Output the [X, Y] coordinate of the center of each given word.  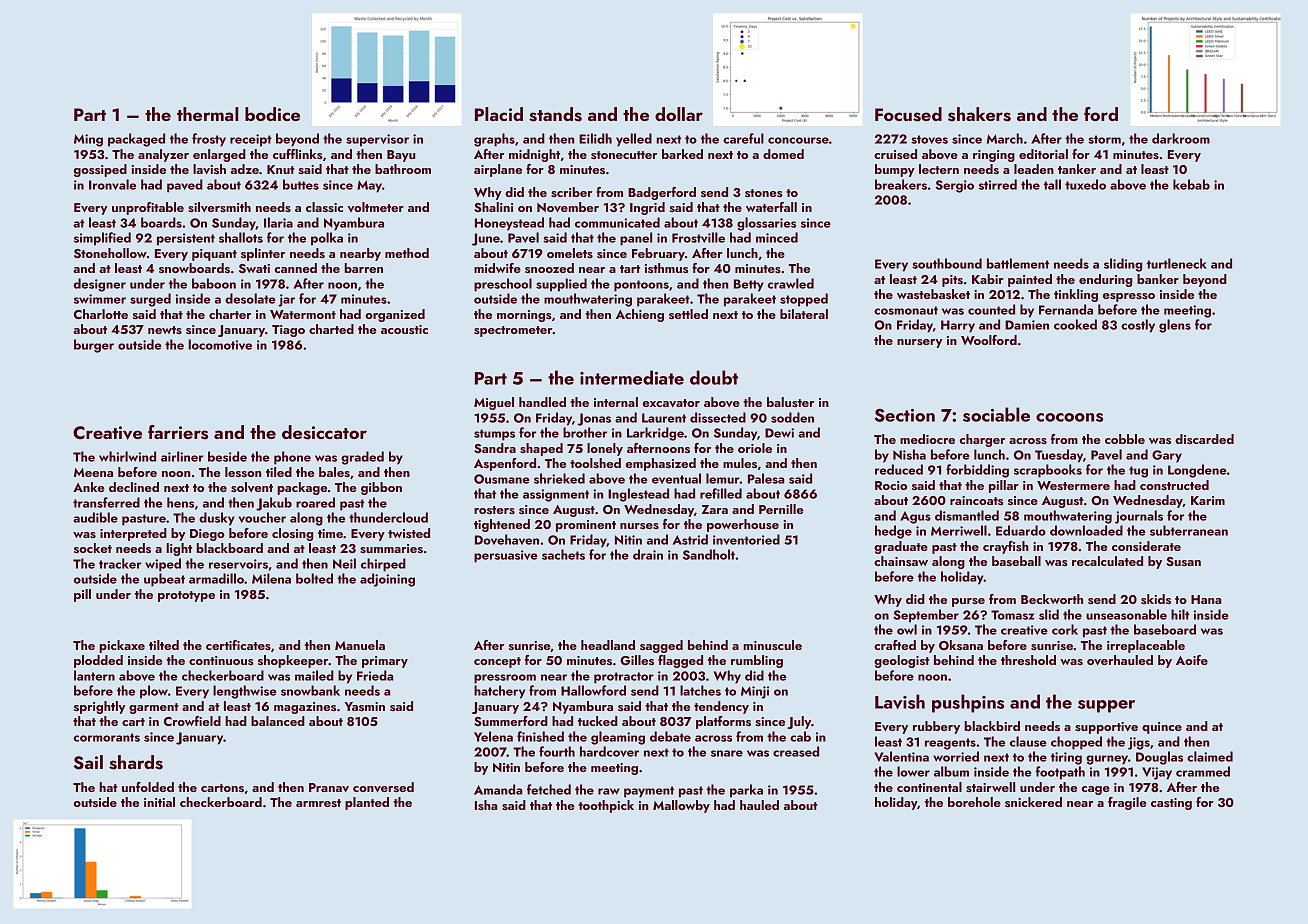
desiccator [324, 432]
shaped [541, 449]
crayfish [1006, 547]
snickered [1033, 802]
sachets [563, 554]
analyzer [163, 155]
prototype [186, 596]
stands [555, 114]
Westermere [1073, 485]
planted [367, 803]
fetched [549, 789]
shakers [979, 114]
